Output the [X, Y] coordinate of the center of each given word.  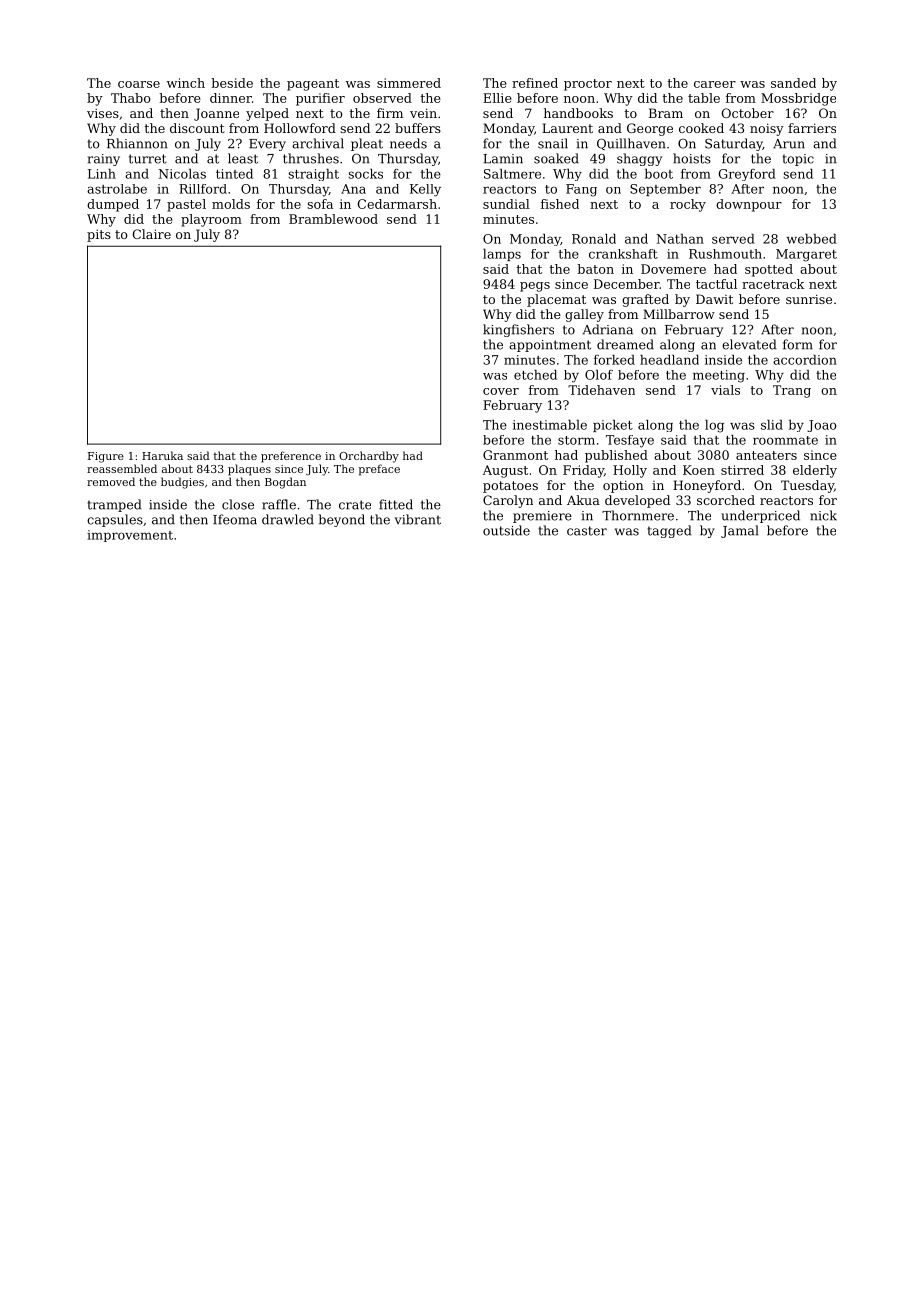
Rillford [203, 189]
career [715, 84]
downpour [749, 205]
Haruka [162, 455]
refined [535, 83]
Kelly [425, 190]
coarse [139, 84]
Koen [699, 470]
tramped [114, 505]
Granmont [515, 455]
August [505, 471]
